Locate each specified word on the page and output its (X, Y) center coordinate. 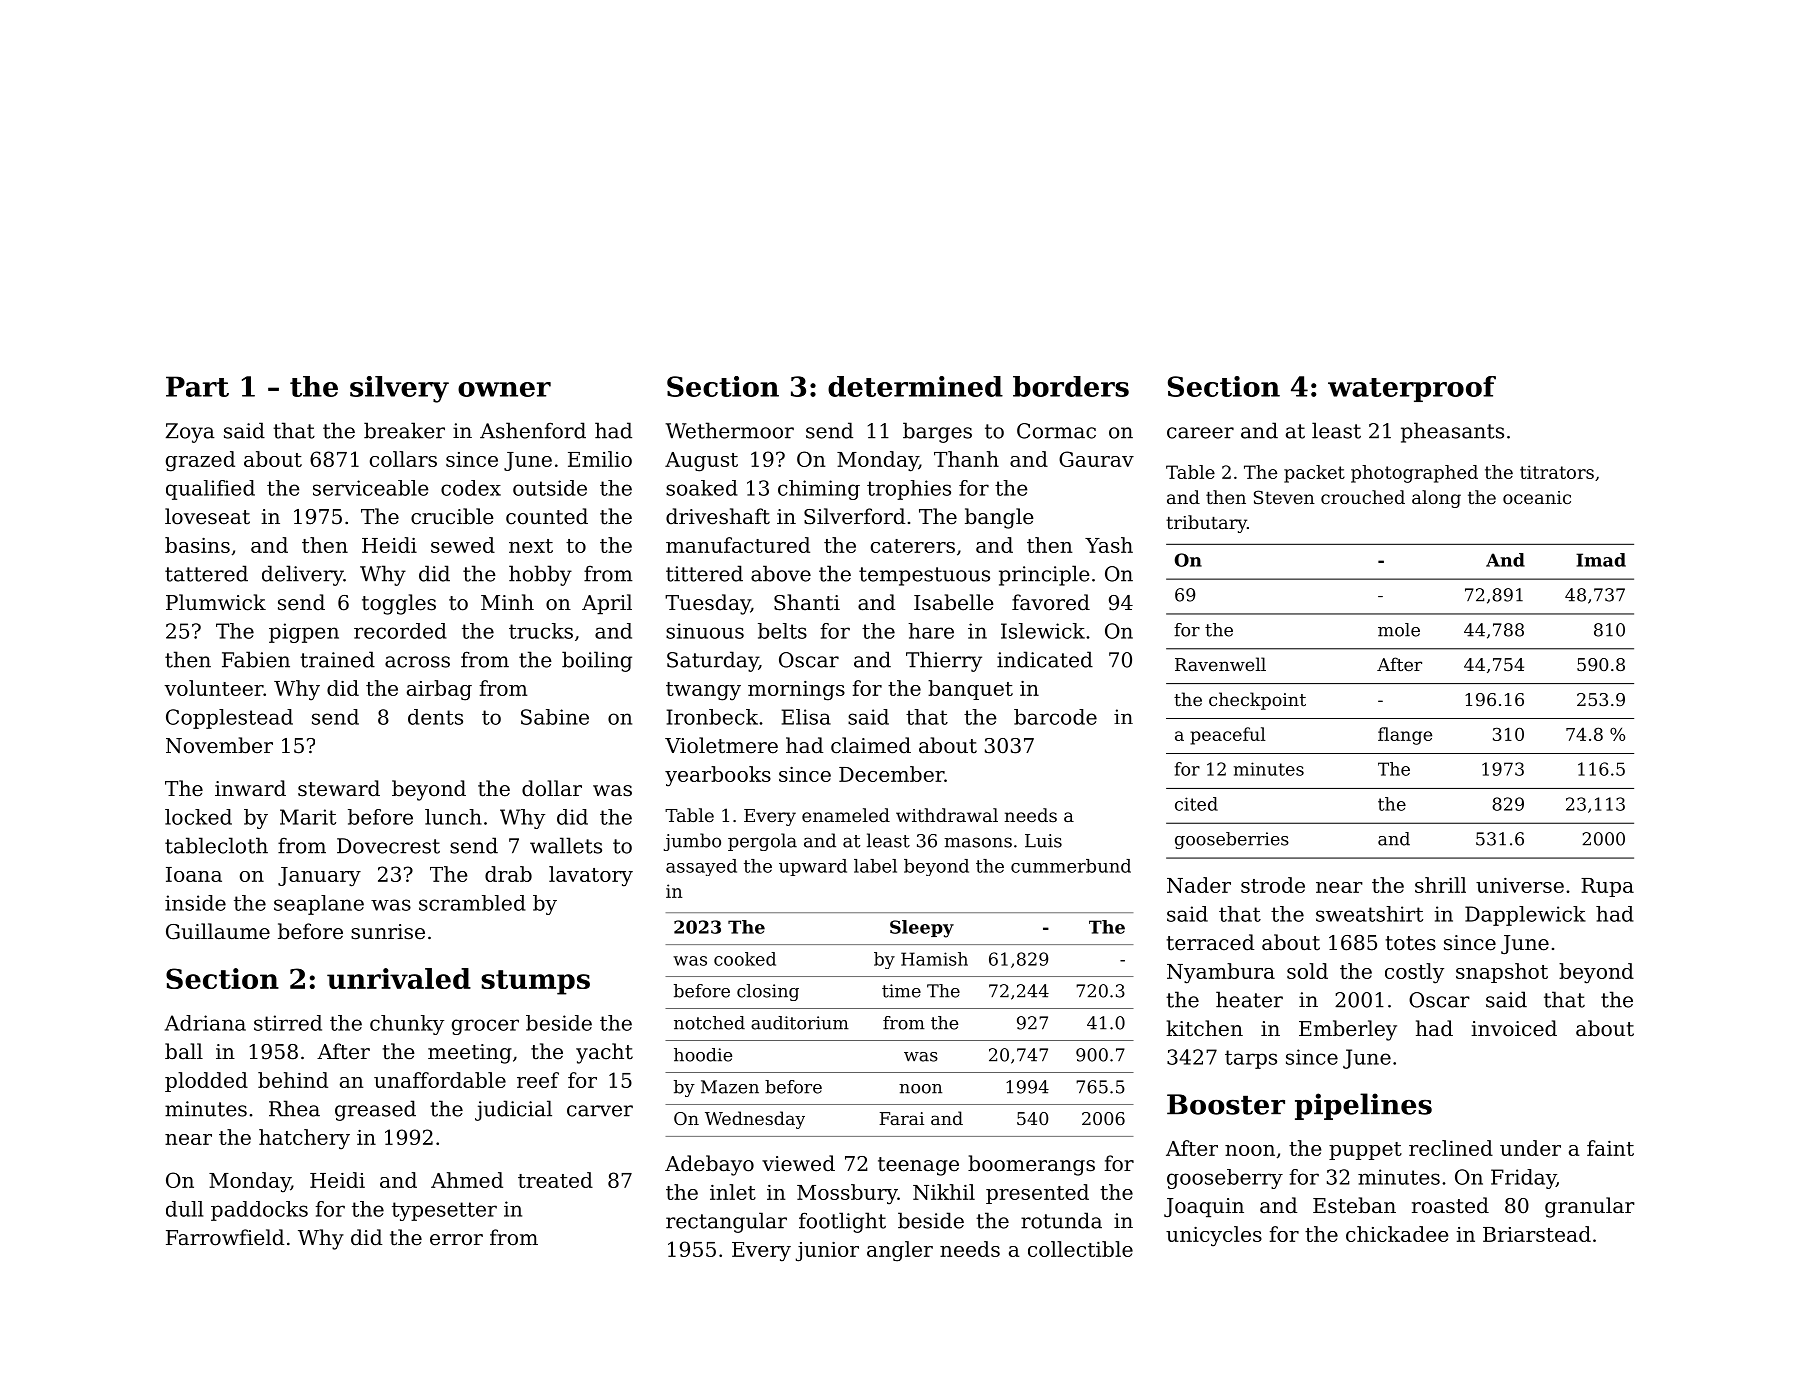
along (1436, 499)
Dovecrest (388, 846)
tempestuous (924, 576)
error (456, 1240)
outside (550, 488)
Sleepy (922, 929)
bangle (999, 518)
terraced (1210, 942)
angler (900, 1251)
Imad (1601, 560)
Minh (507, 602)
